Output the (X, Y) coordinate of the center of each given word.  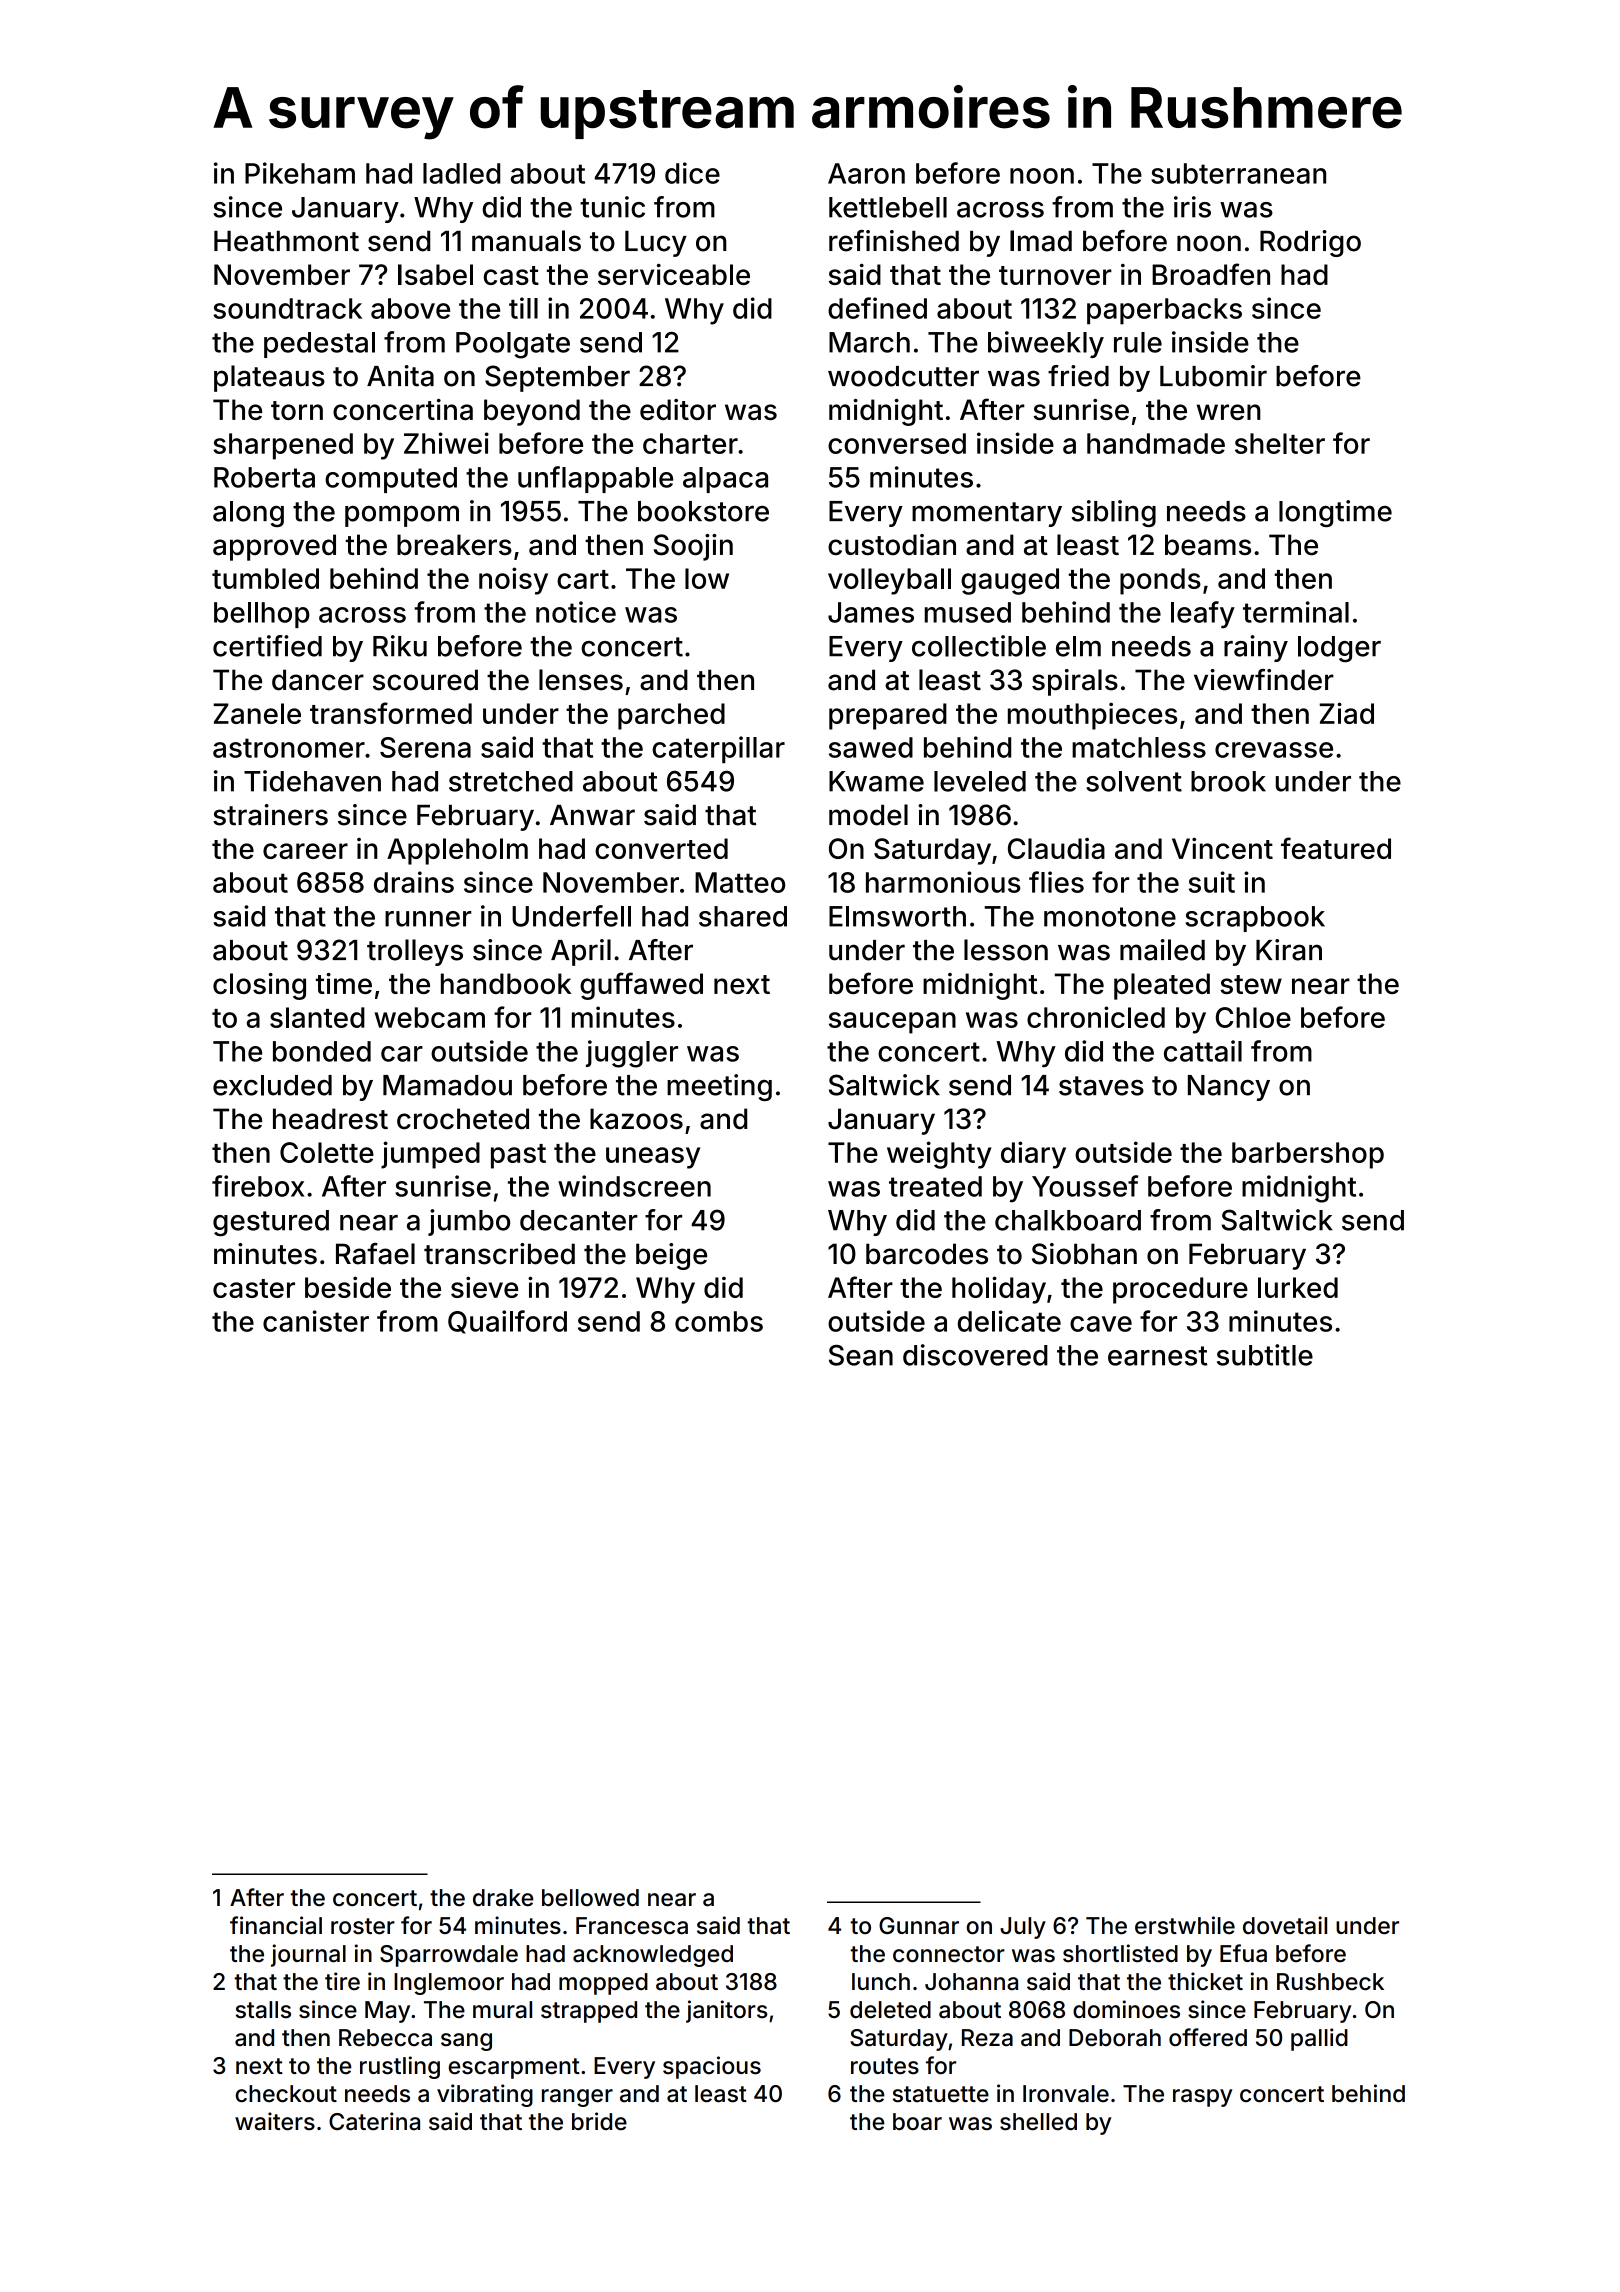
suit (1212, 882)
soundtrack (287, 308)
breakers (454, 545)
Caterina (374, 2121)
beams (1208, 545)
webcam (430, 1017)
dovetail (1285, 1925)
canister (316, 1321)
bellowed (590, 1898)
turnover (1055, 275)
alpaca (725, 480)
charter (690, 443)
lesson (1006, 950)
